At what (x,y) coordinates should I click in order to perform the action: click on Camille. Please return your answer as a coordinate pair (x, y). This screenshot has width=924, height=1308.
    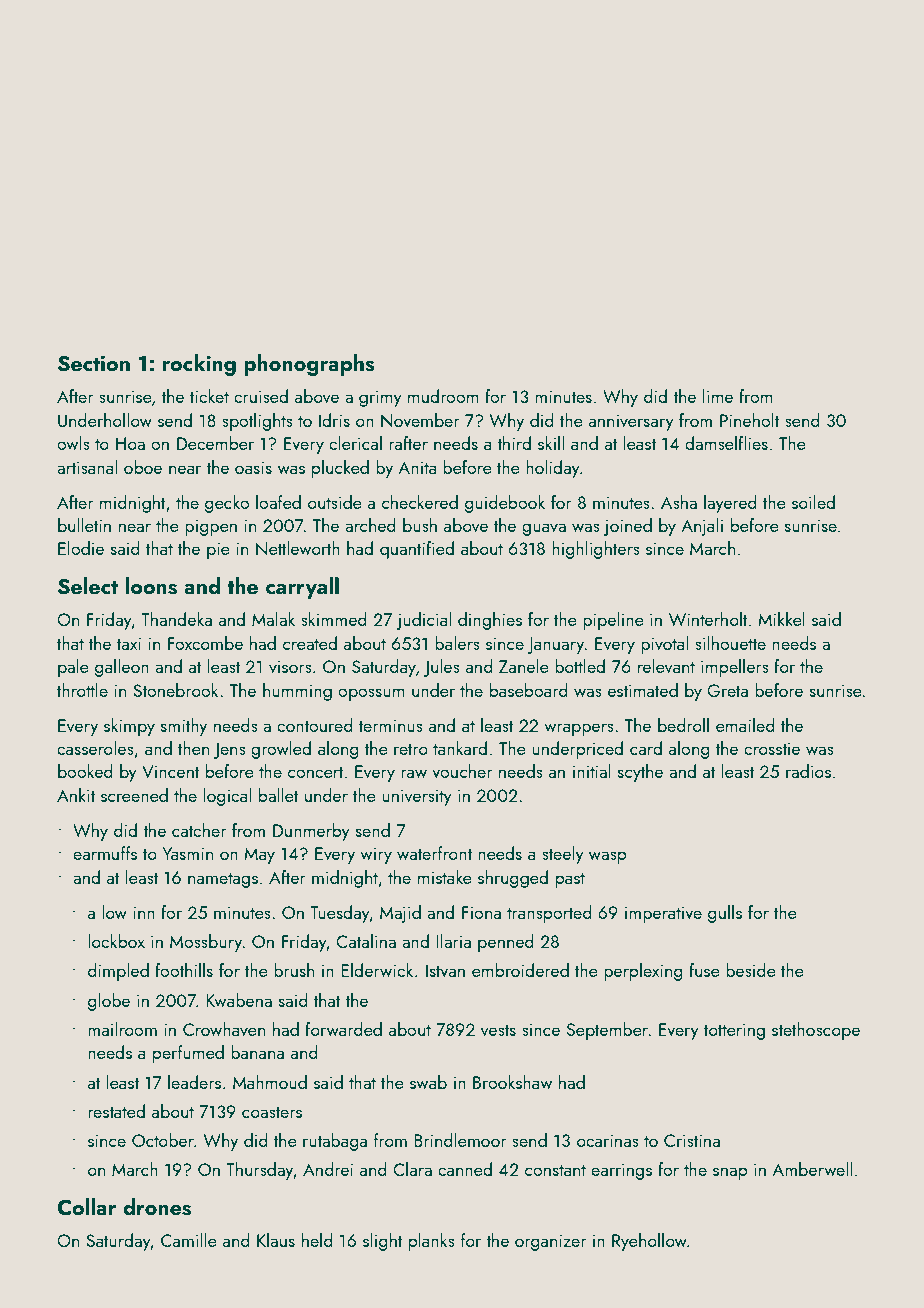
    Looking at the image, I should click on (189, 1240).
